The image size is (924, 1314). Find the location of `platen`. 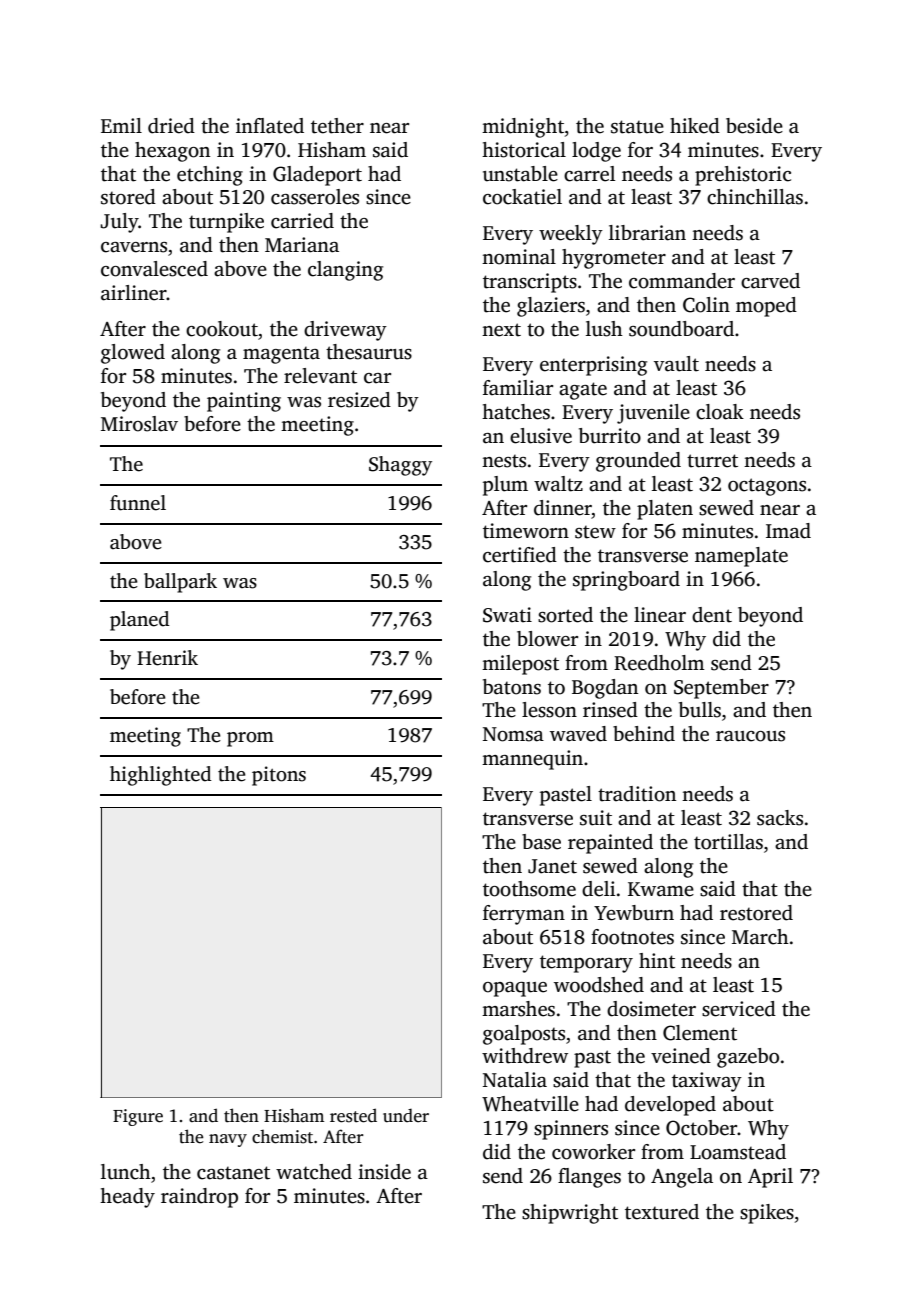

platen is located at coordinates (665, 510).
